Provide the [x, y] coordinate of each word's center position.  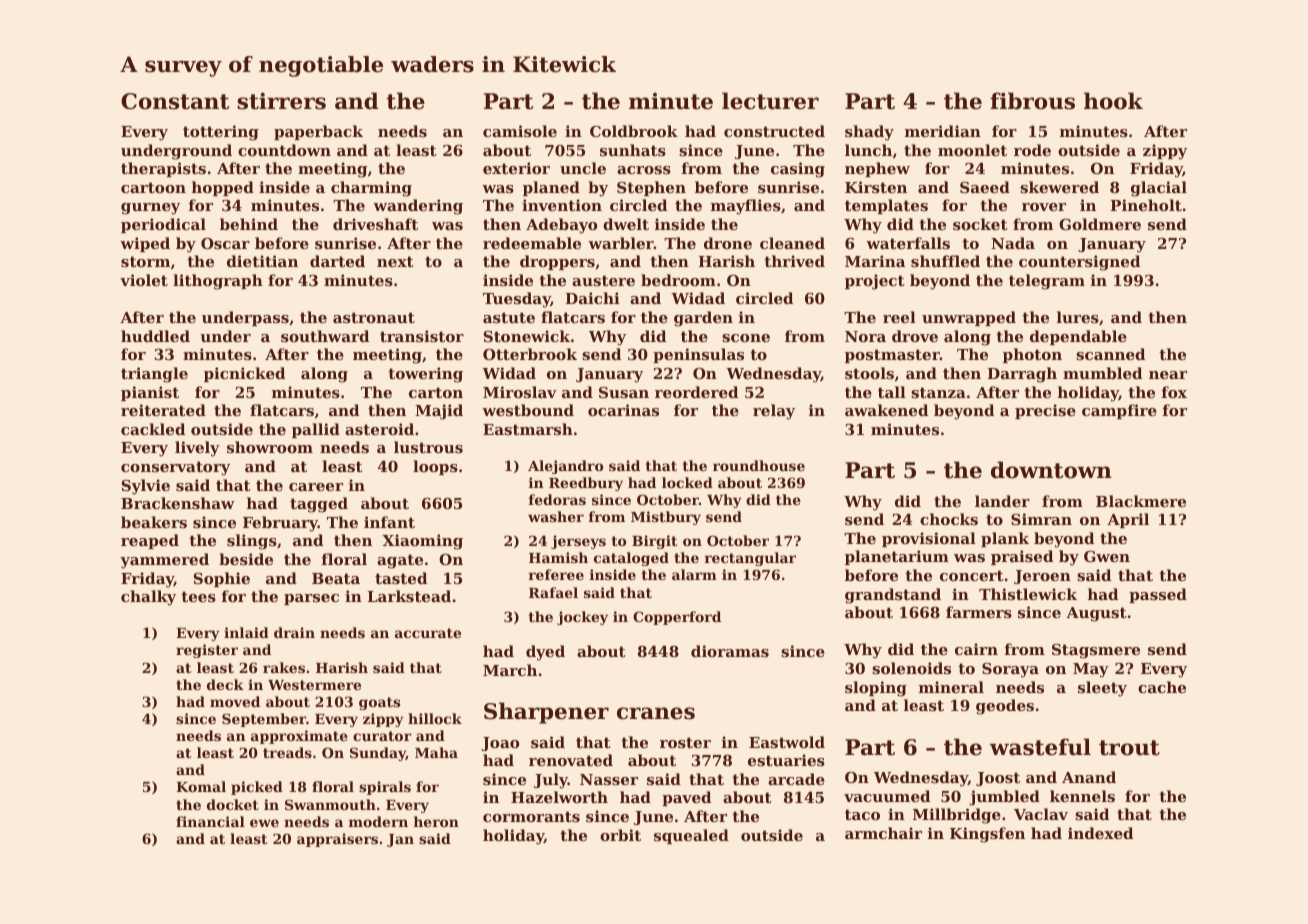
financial [210, 821]
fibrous [1032, 101]
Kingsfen [987, 835]
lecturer [770, 101]
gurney [150, 209]
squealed [691, 836]
